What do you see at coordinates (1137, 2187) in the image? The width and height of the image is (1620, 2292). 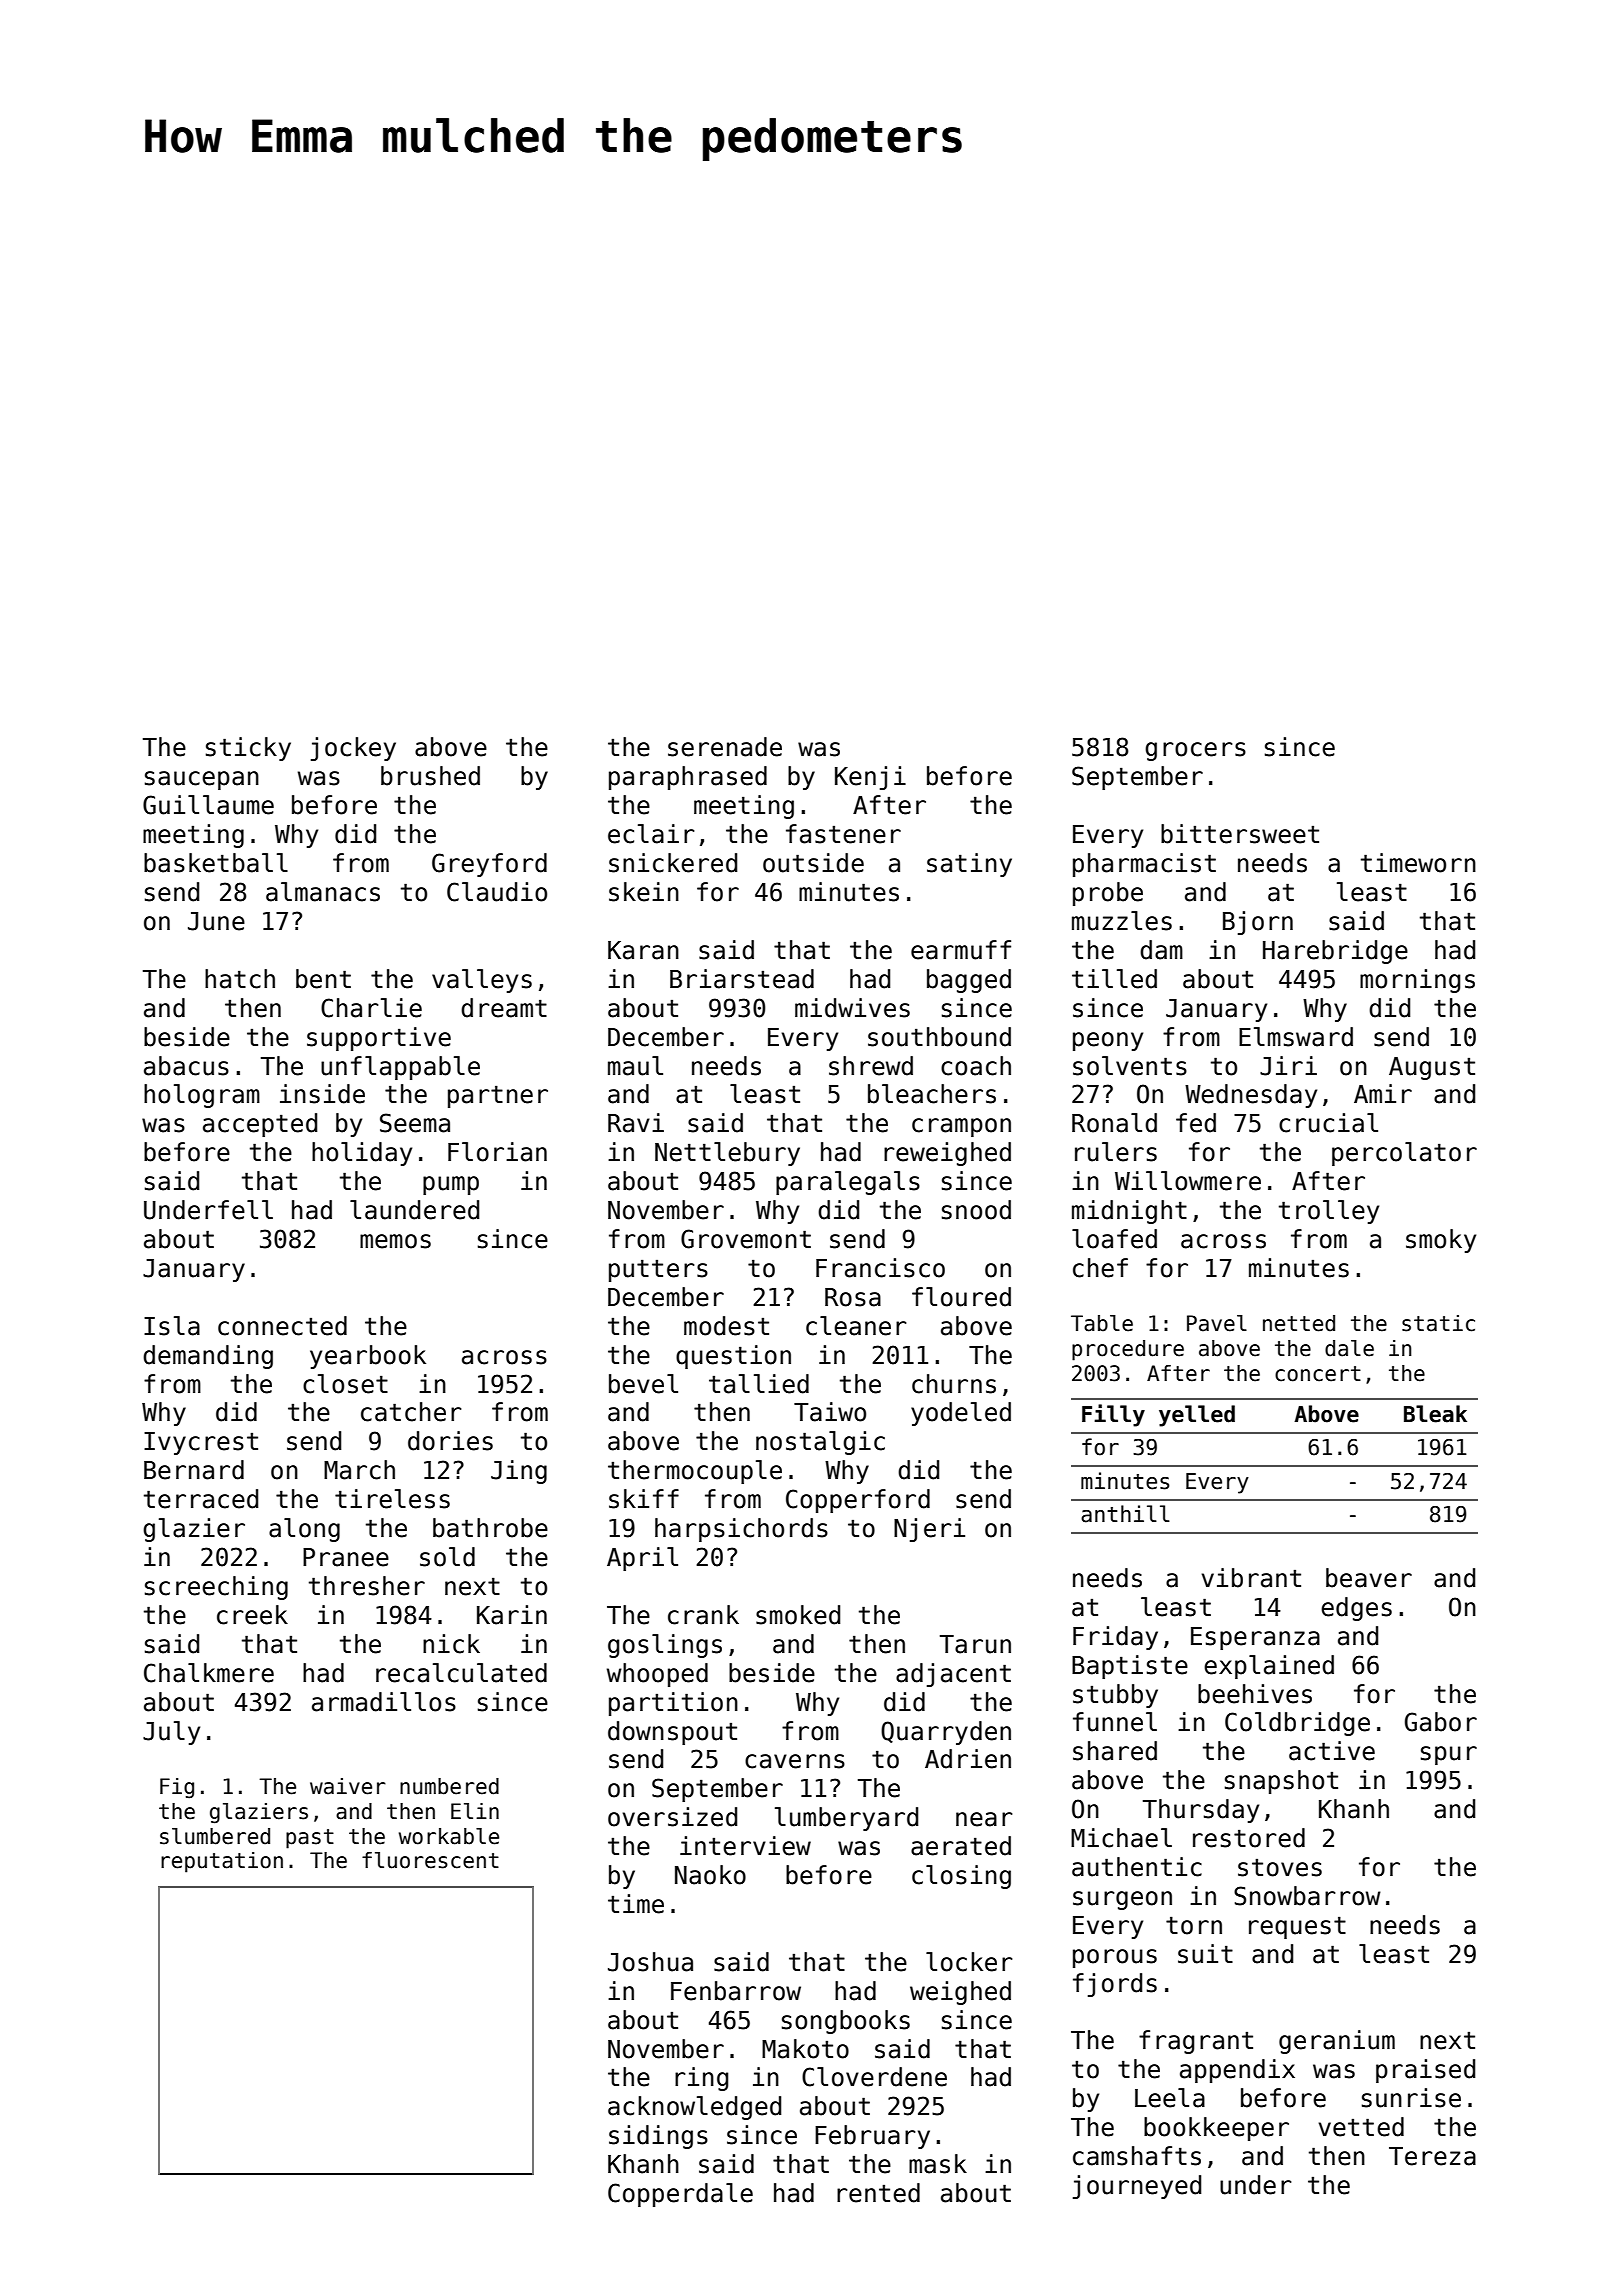 I see `journeyed` at bounding box center [1137, 2187].
